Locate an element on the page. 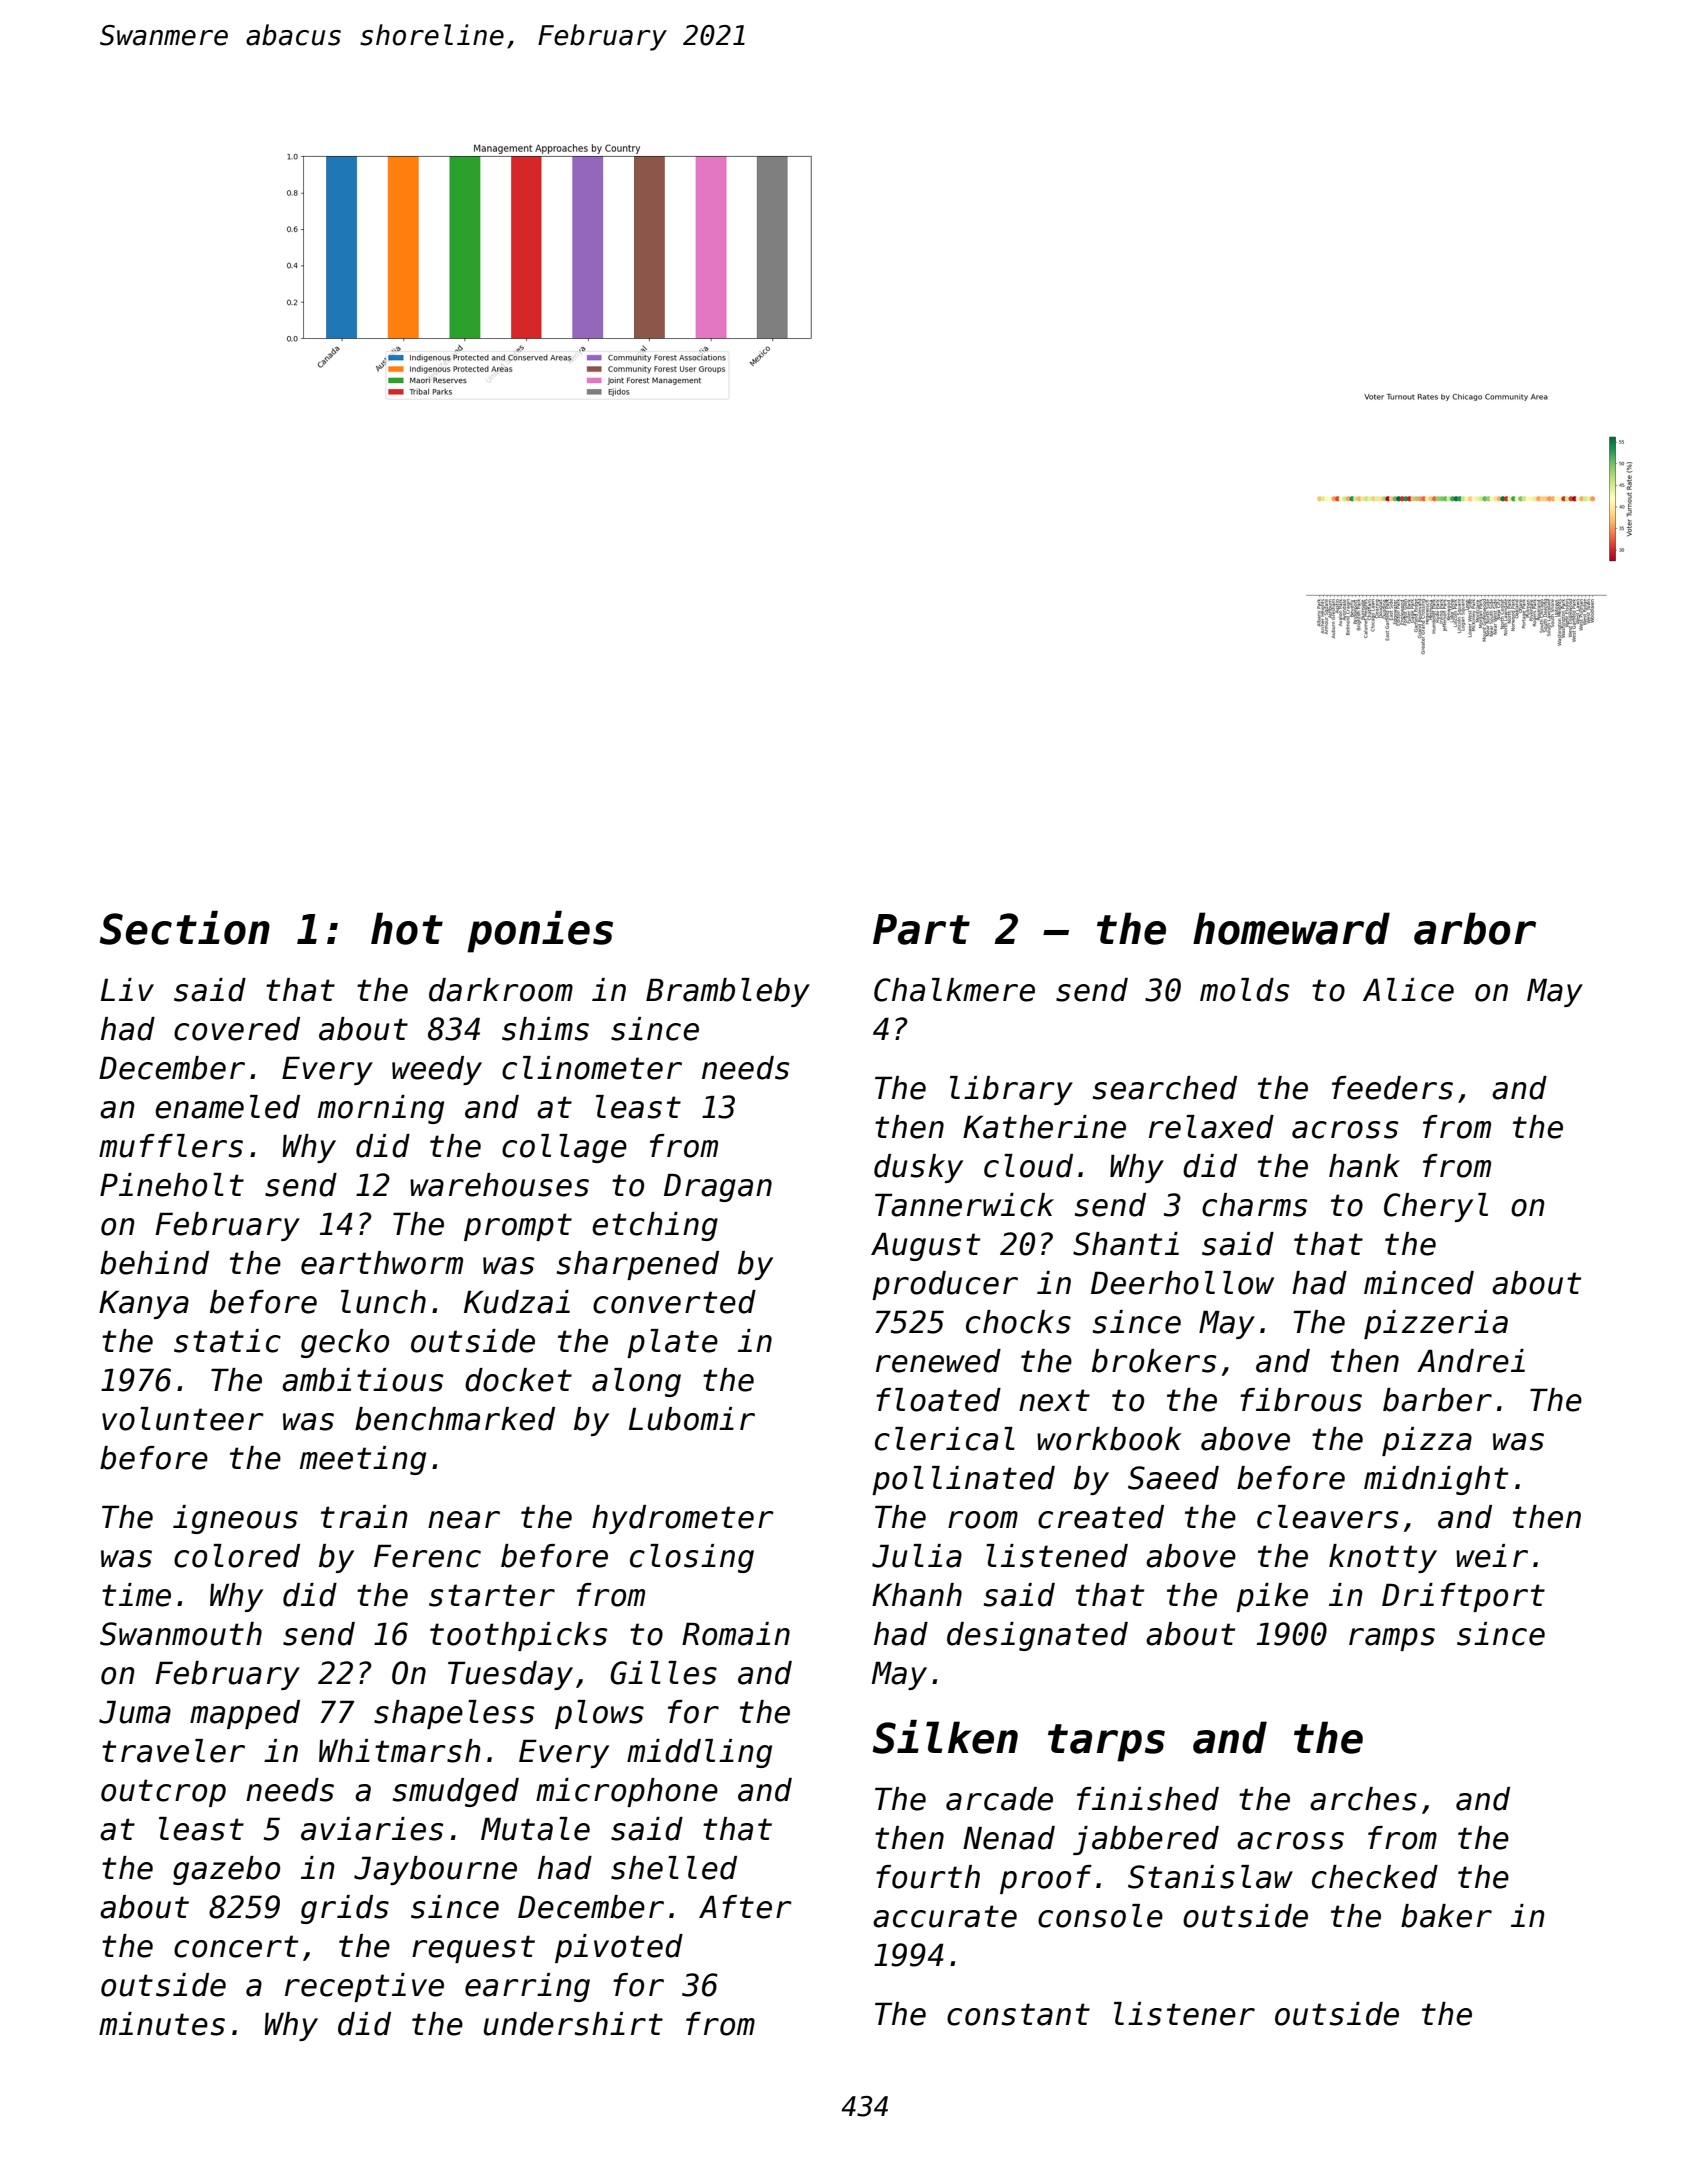 The image size is (1683, 2178). concert is located at coordinates (236, 1946).
